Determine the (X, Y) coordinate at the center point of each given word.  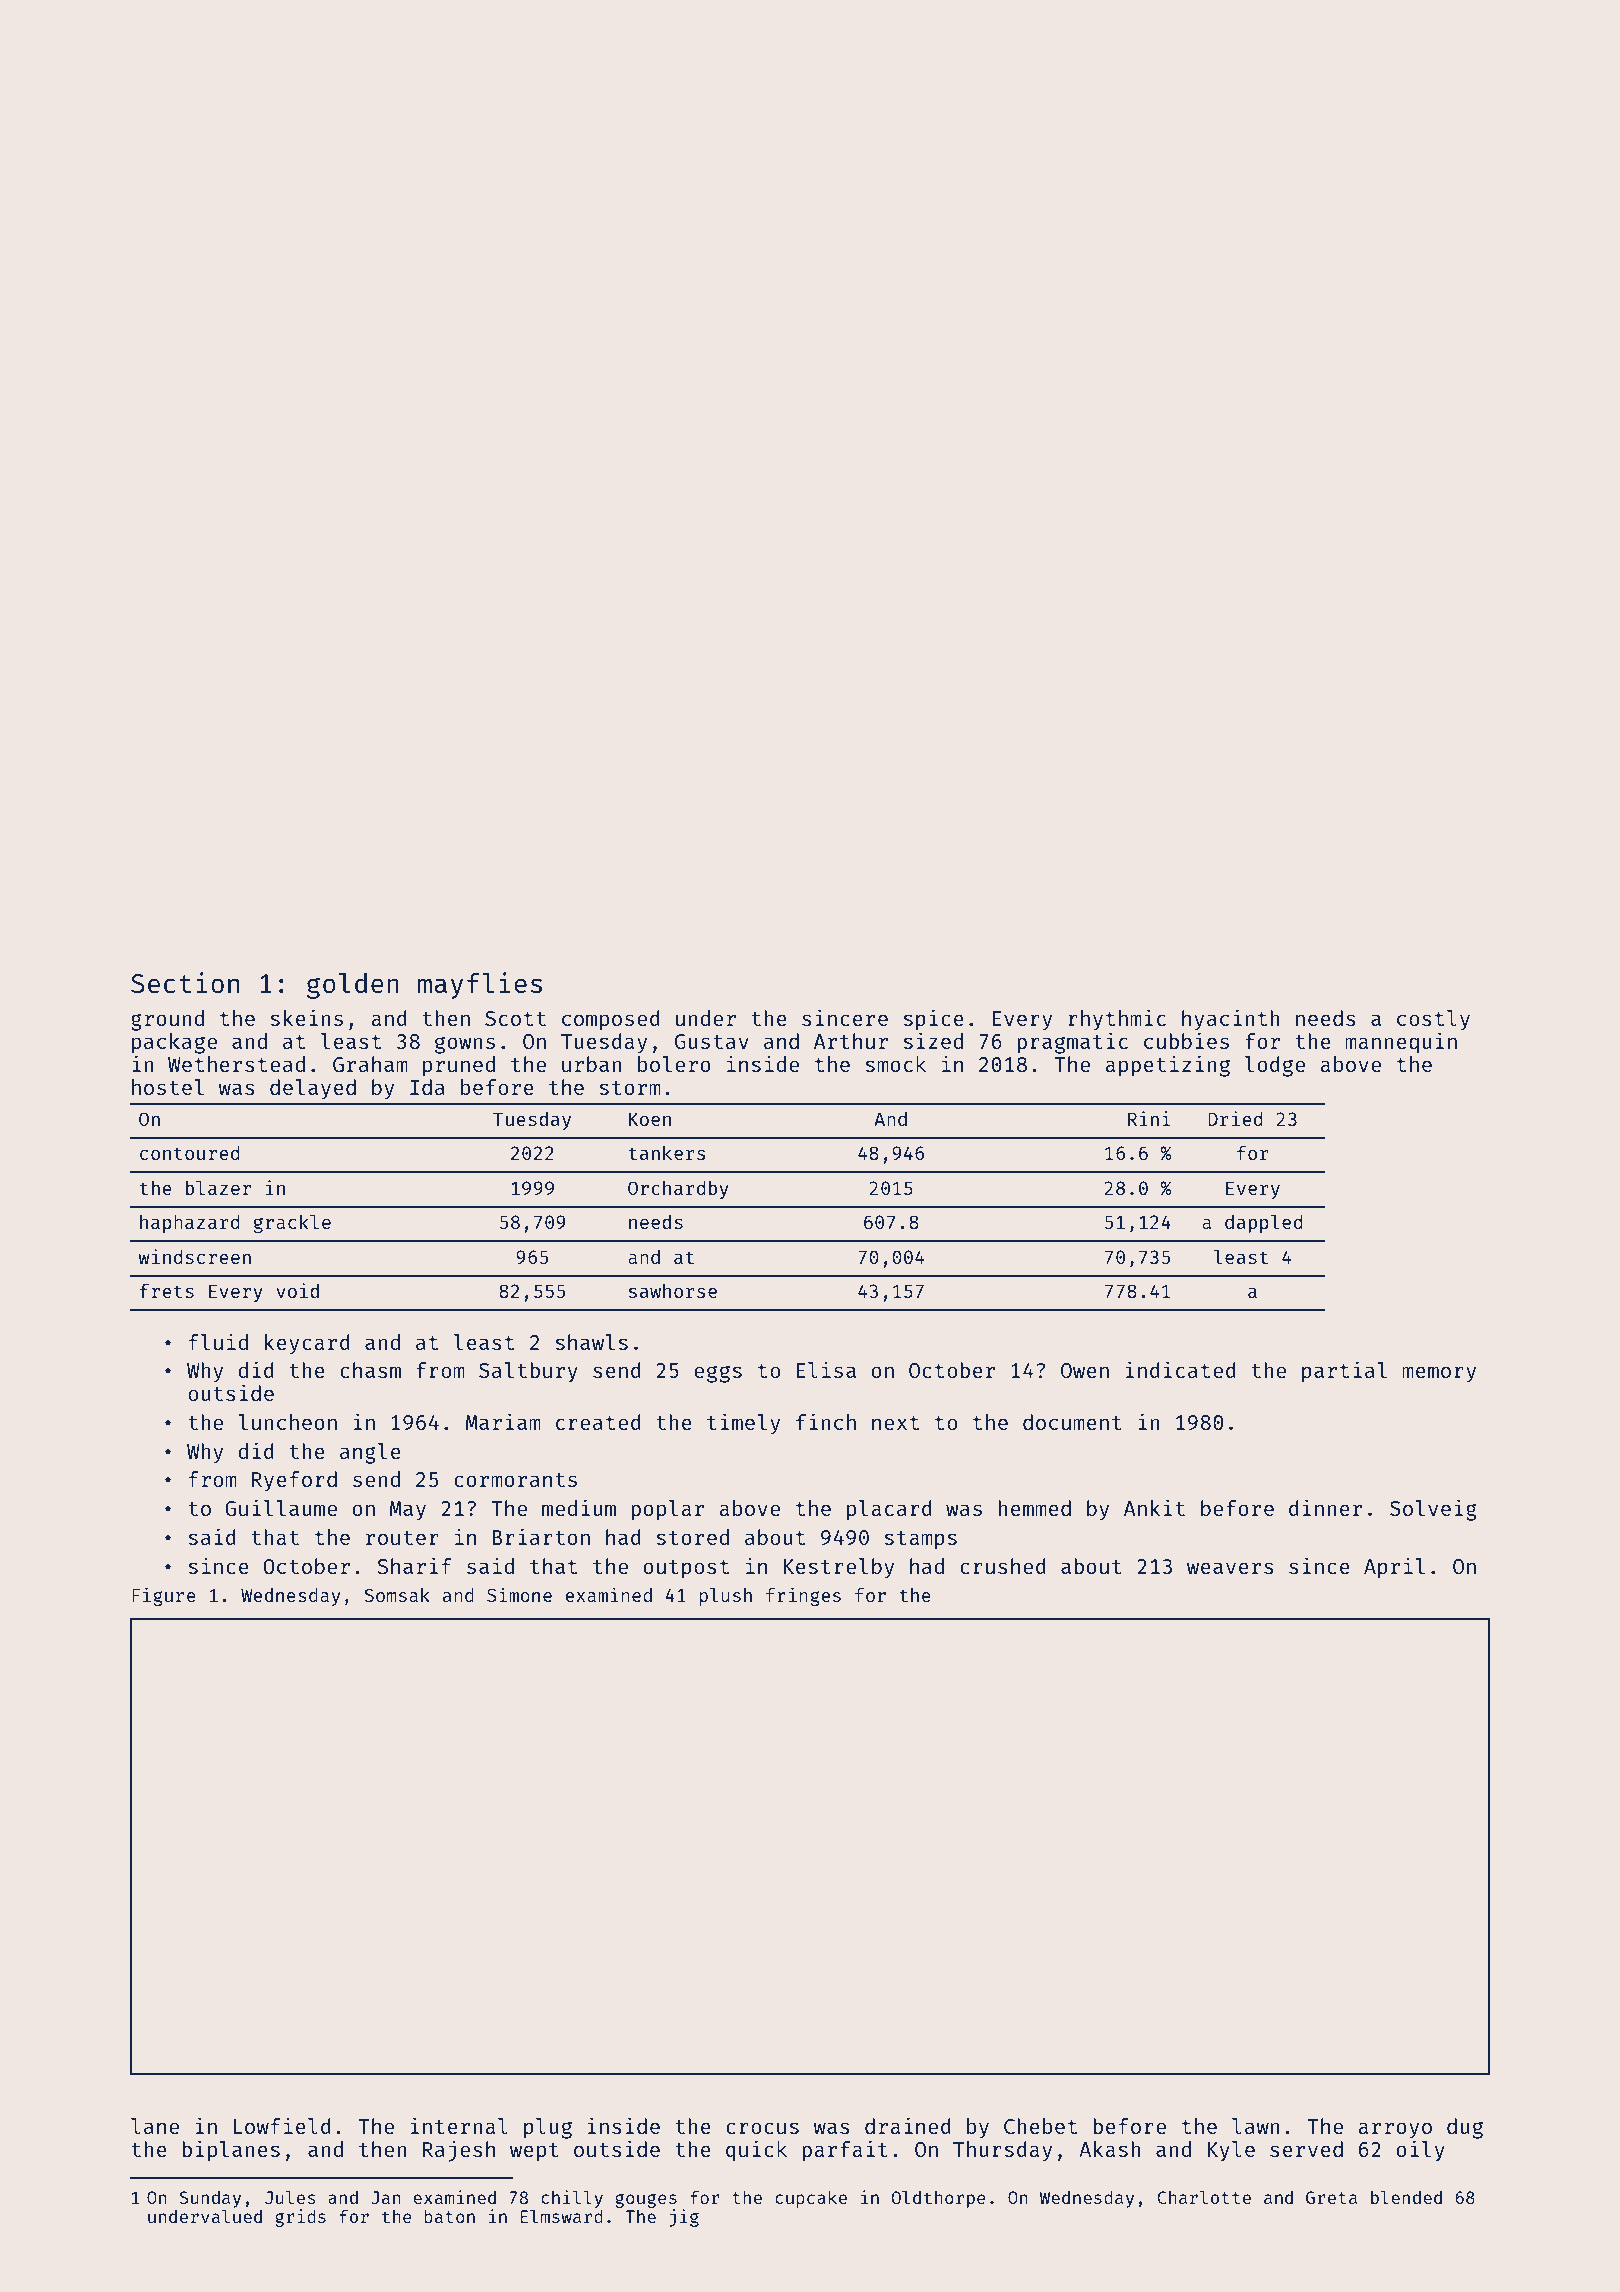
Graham (370, 1064)
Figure (164, 1596)
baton (449, 2216)
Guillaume (281, 1507)
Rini (1149, 1118)
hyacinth (1231, 1020)
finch (826, 1421)
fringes (803, 1596)
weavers (1230, 1568)
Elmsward (562, 2216)
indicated (1181, 1369)
